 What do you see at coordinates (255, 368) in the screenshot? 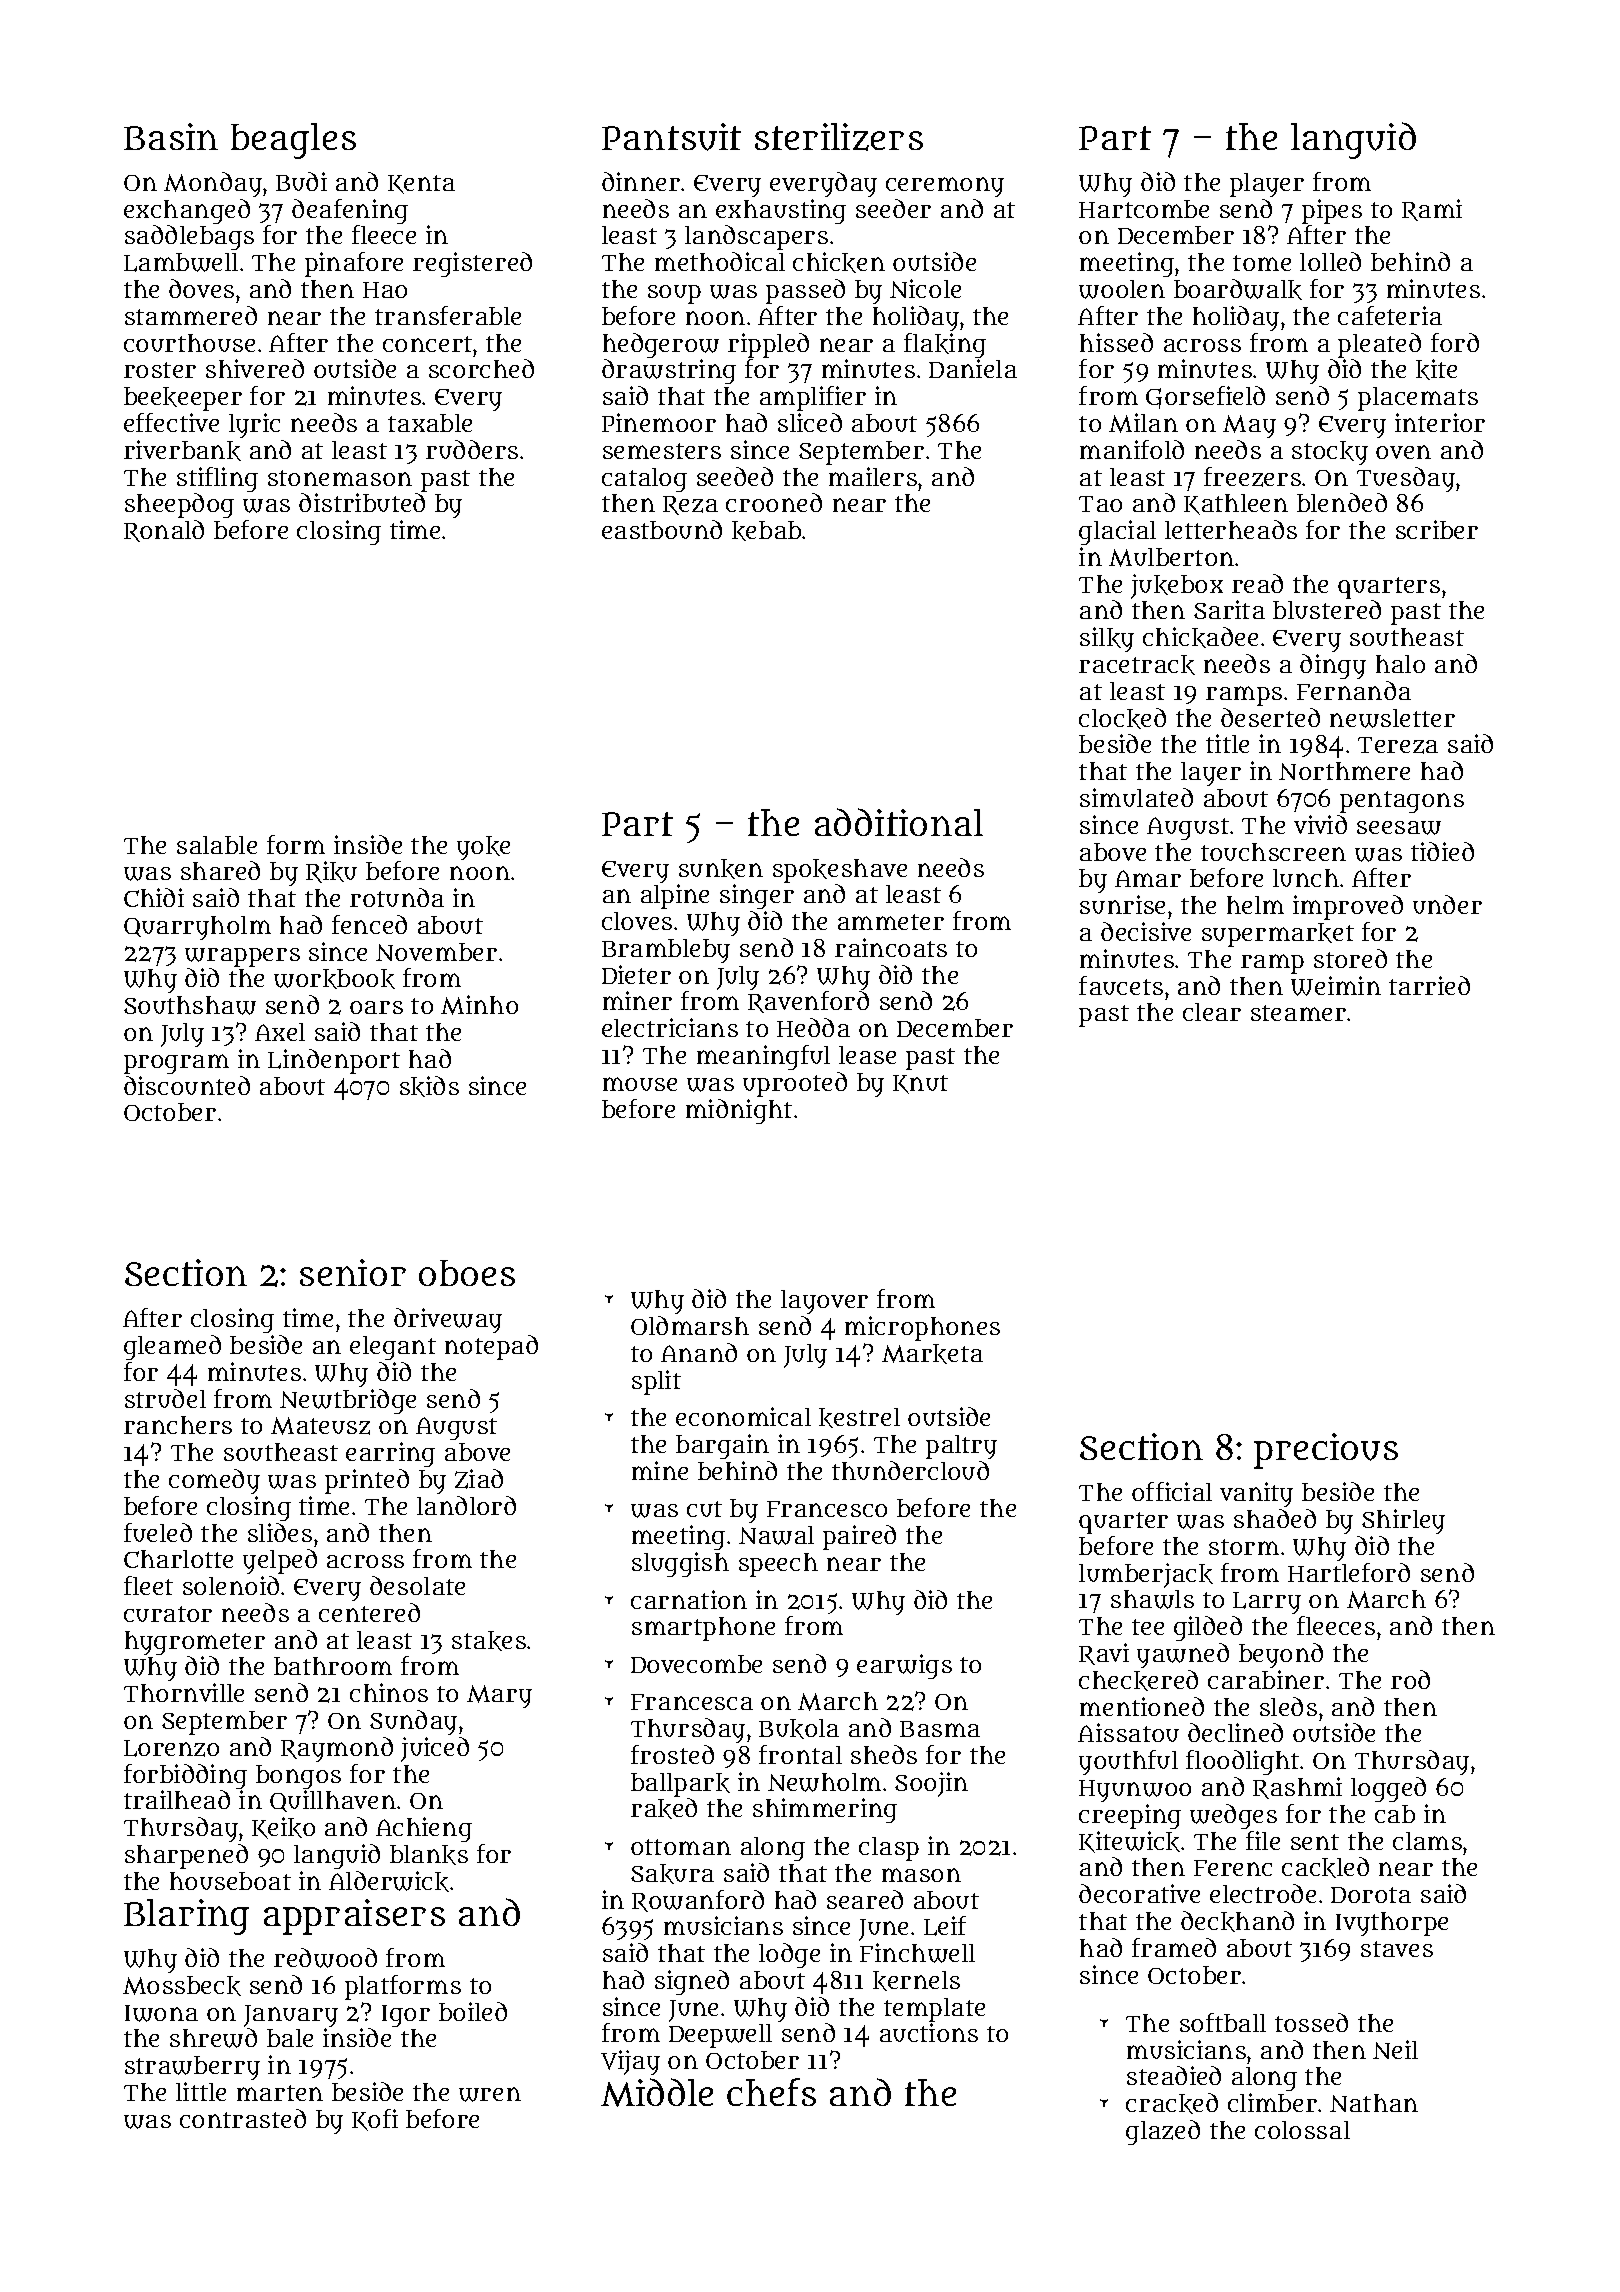
I see `shivered` at bounding box center [255, 368].
